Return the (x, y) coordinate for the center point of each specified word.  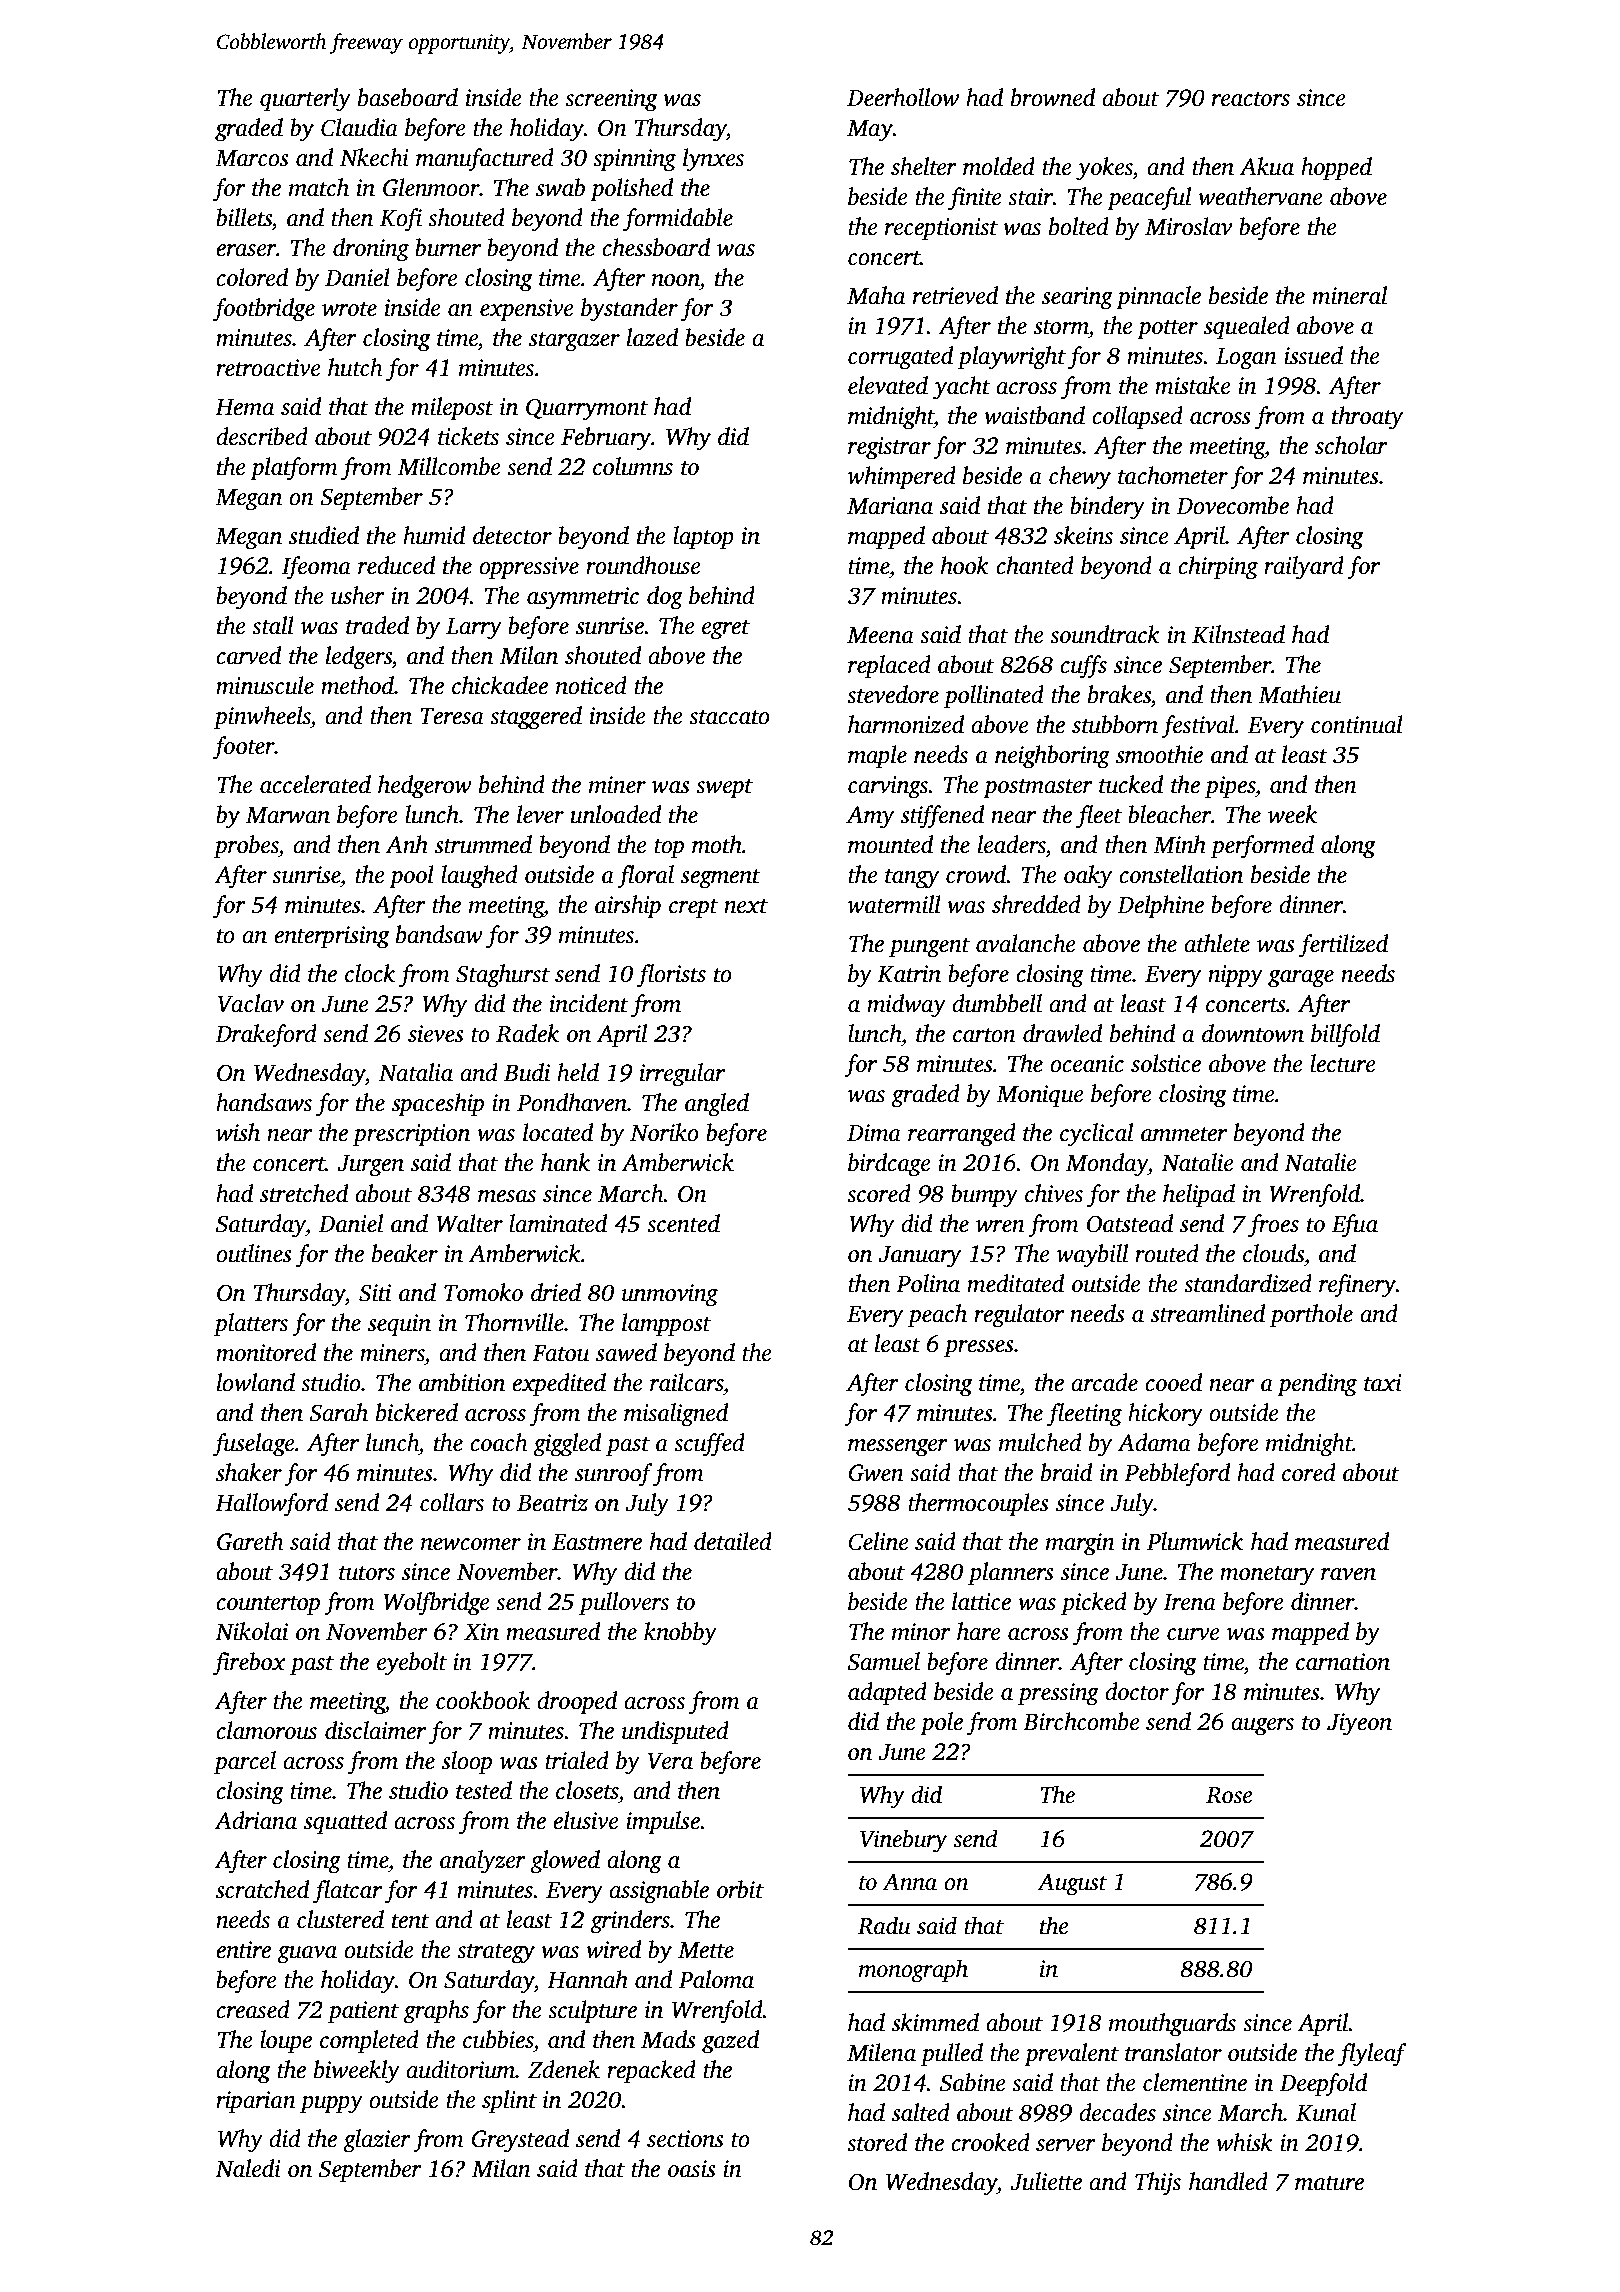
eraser (246, 250)
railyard (1304, 568)
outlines (254, 1253)
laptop (703, 537)
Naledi (248, 2168)
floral (645, 877)
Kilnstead (1238, 634)
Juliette (1046, 2181)
